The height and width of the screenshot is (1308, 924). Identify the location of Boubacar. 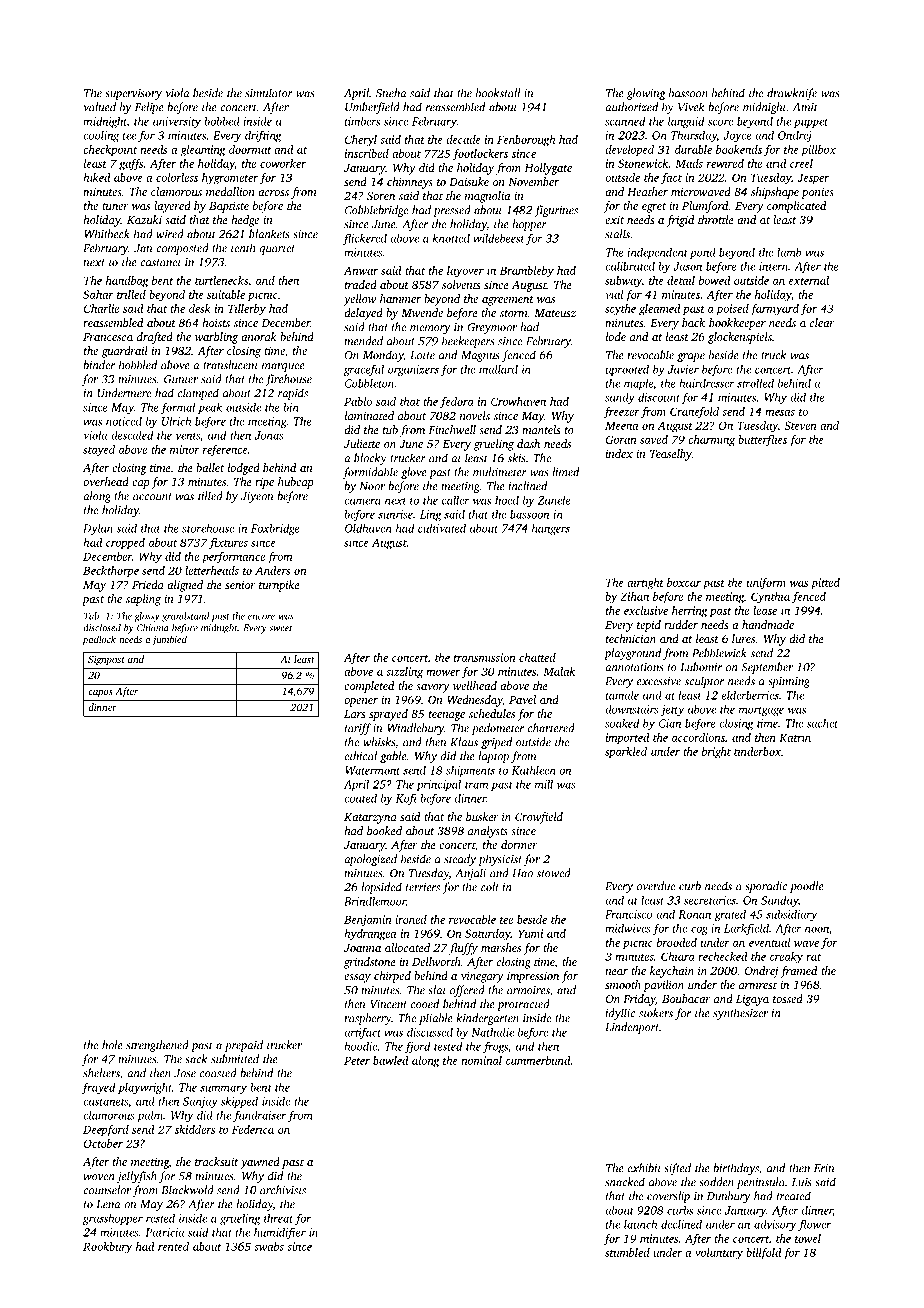
(686, 998).
